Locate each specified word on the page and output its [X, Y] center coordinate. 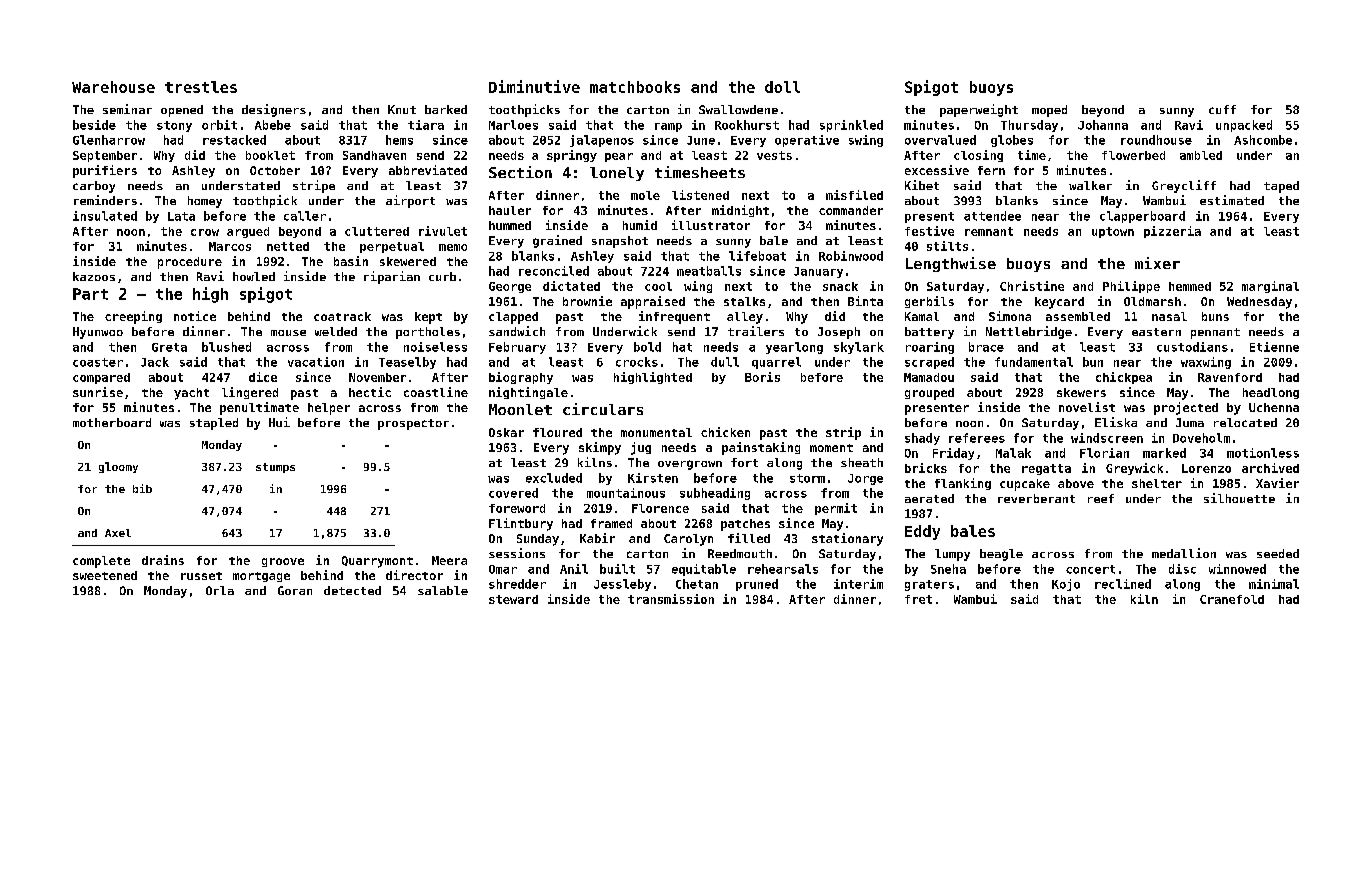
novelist [1087, 407]
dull [725, 362]
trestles [201, 87]
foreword [517, 508]
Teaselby [407, 363]
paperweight [979, 110]
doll [782, 87]
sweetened [105, 575]
